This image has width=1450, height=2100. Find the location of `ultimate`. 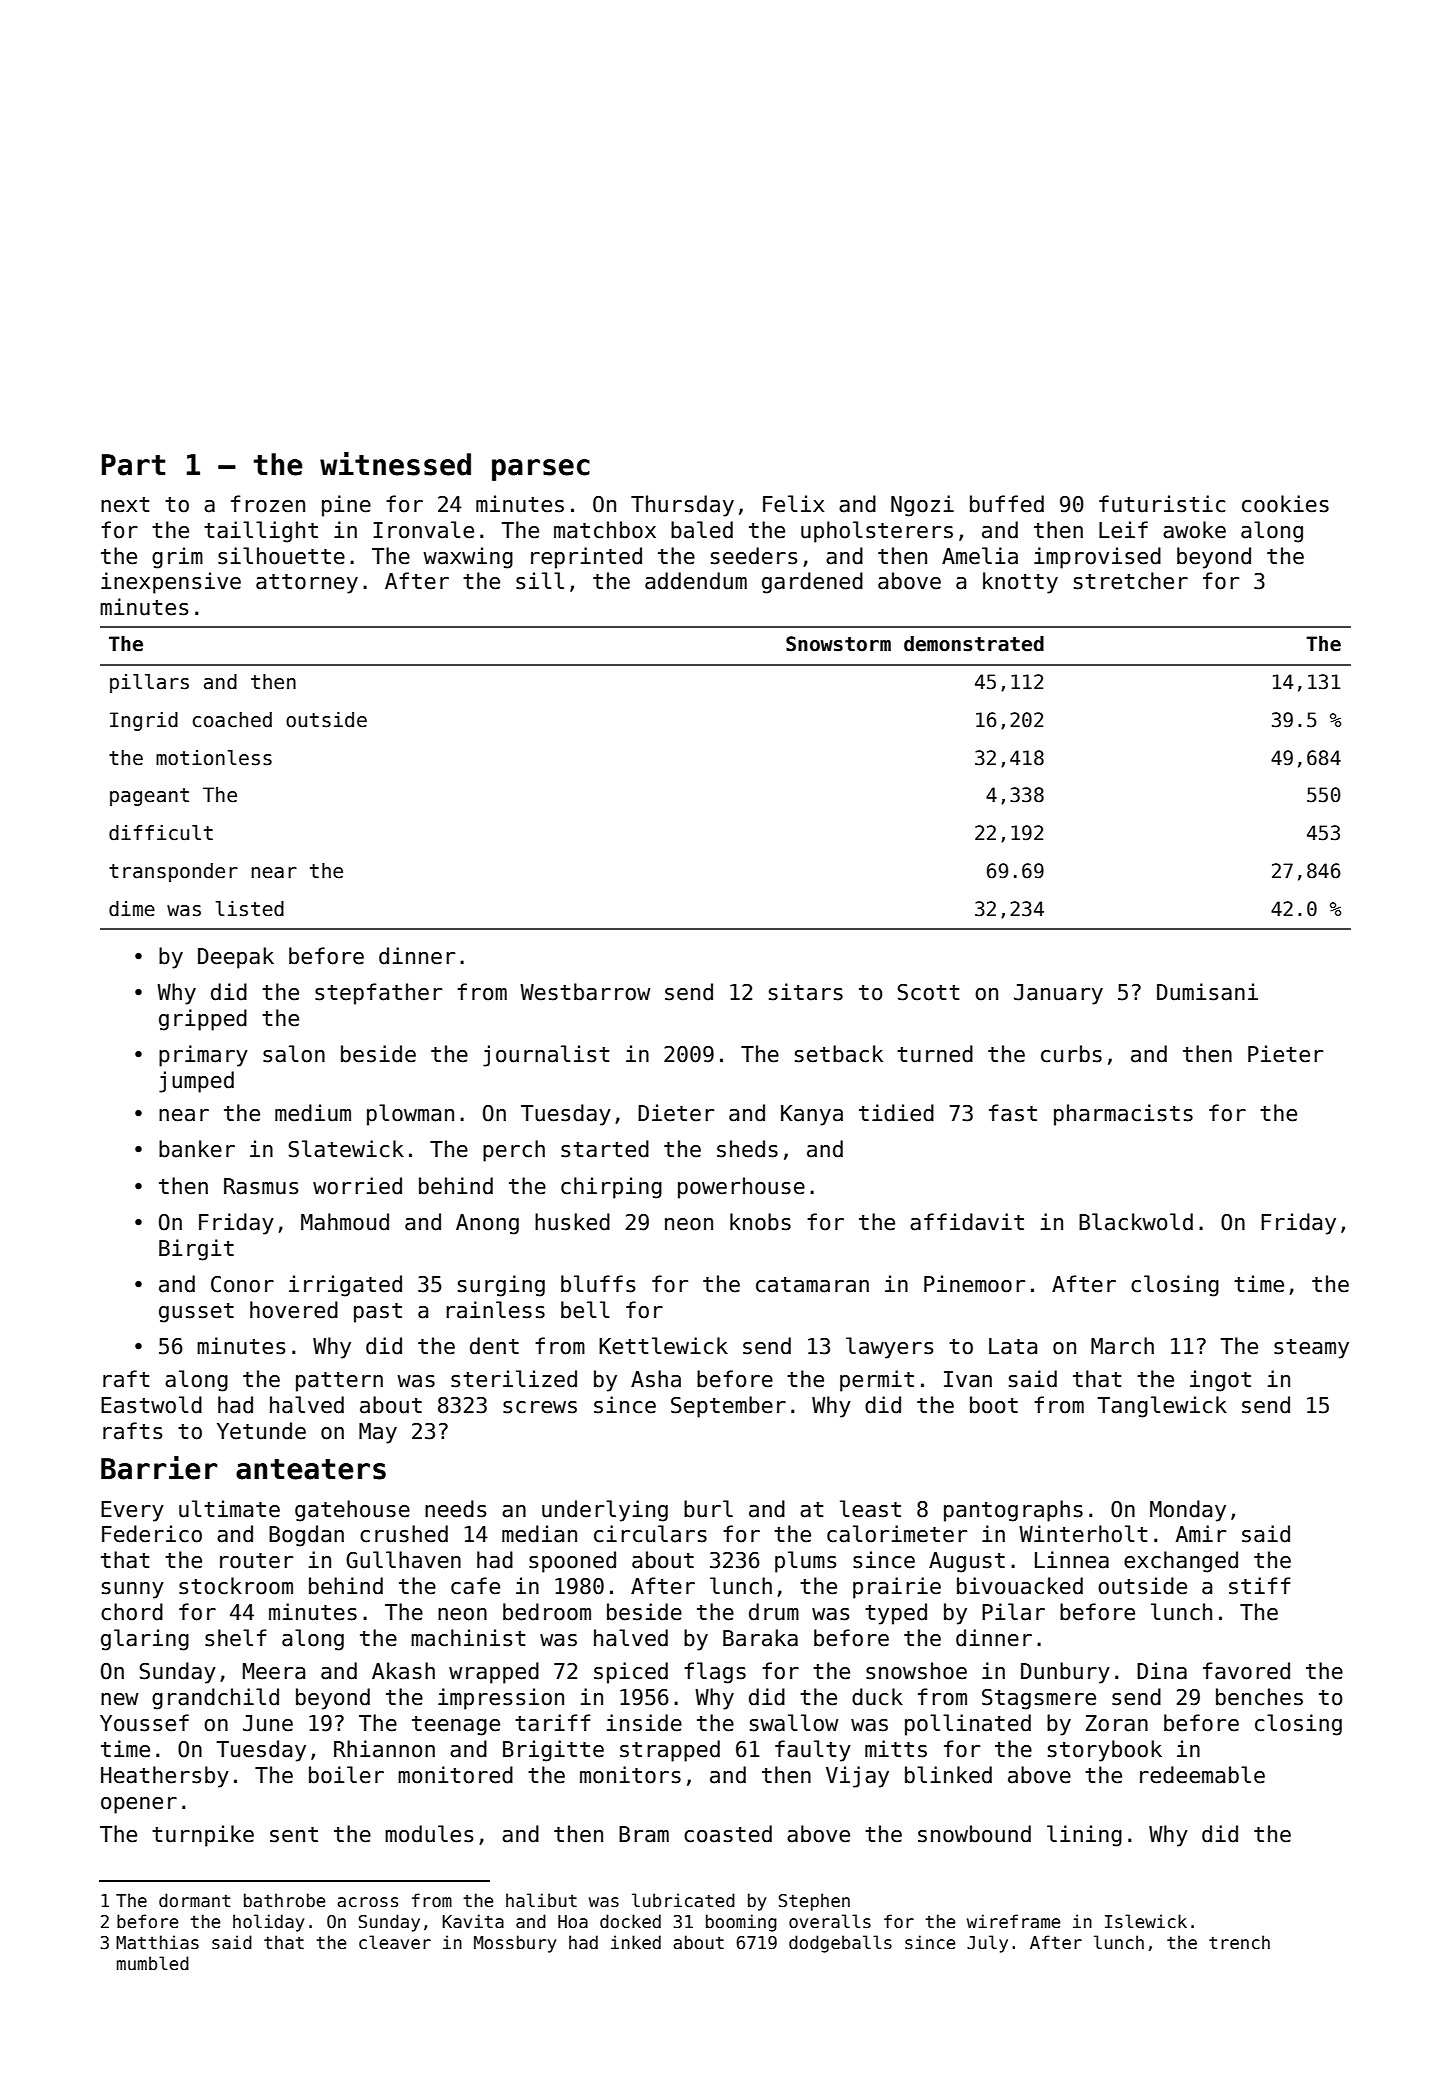

ultimate is located at coordinates (229, 1509).
